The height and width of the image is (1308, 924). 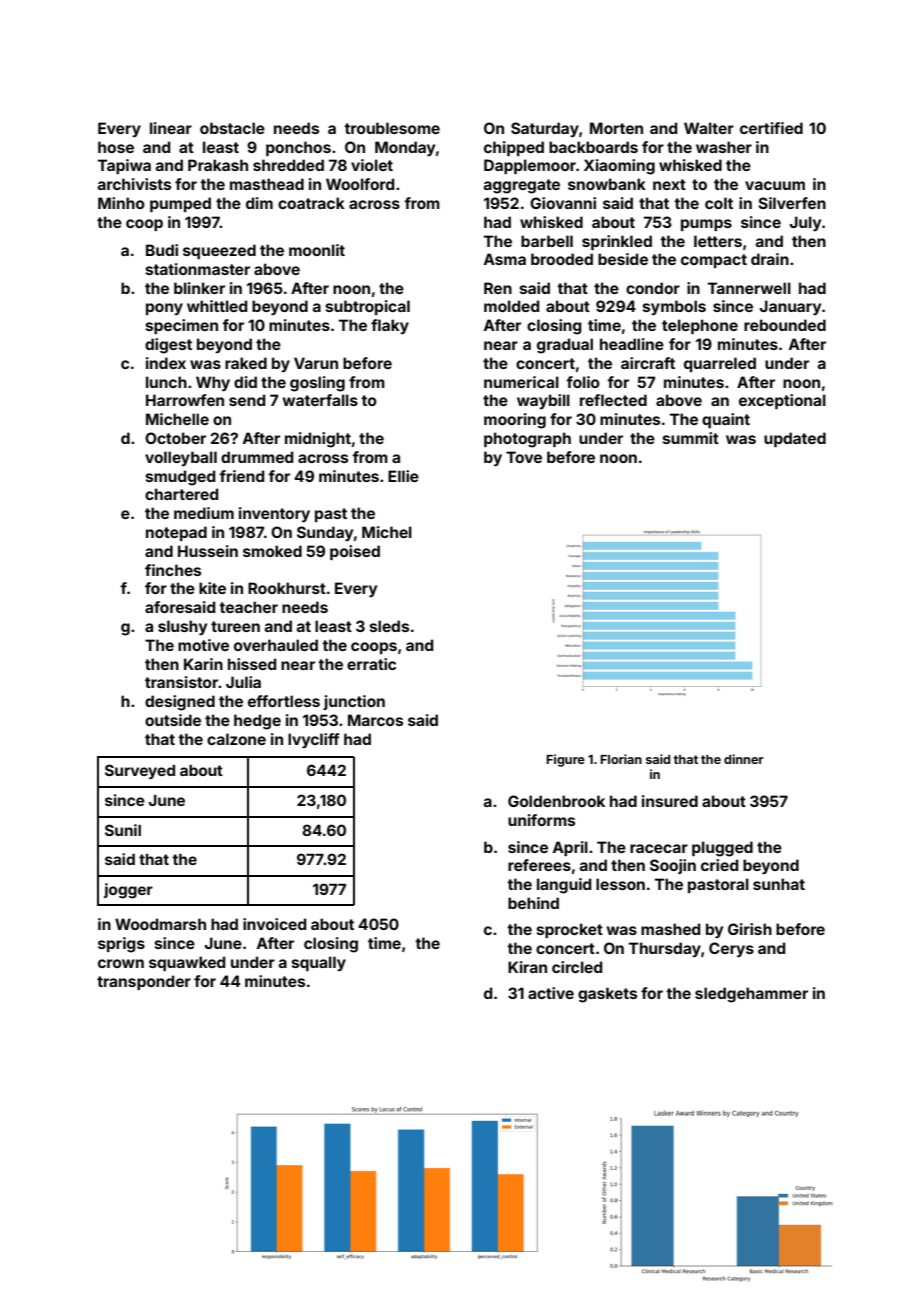 What do you see at coordinates (182, 627) in the image?
I see `slushy` at bounding box center [182, 627].
